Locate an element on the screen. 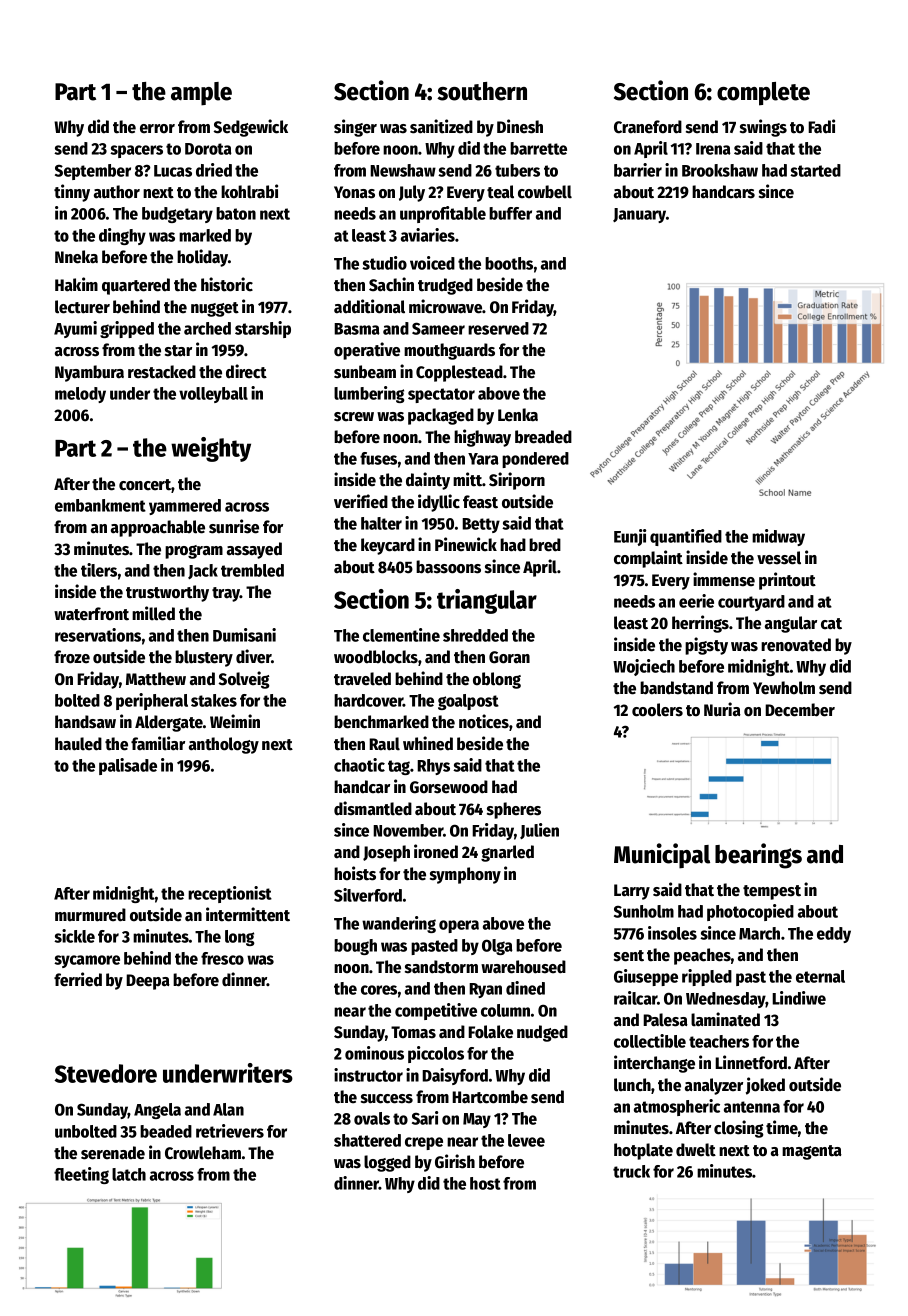  ample is located at coordinates (201, 94).
